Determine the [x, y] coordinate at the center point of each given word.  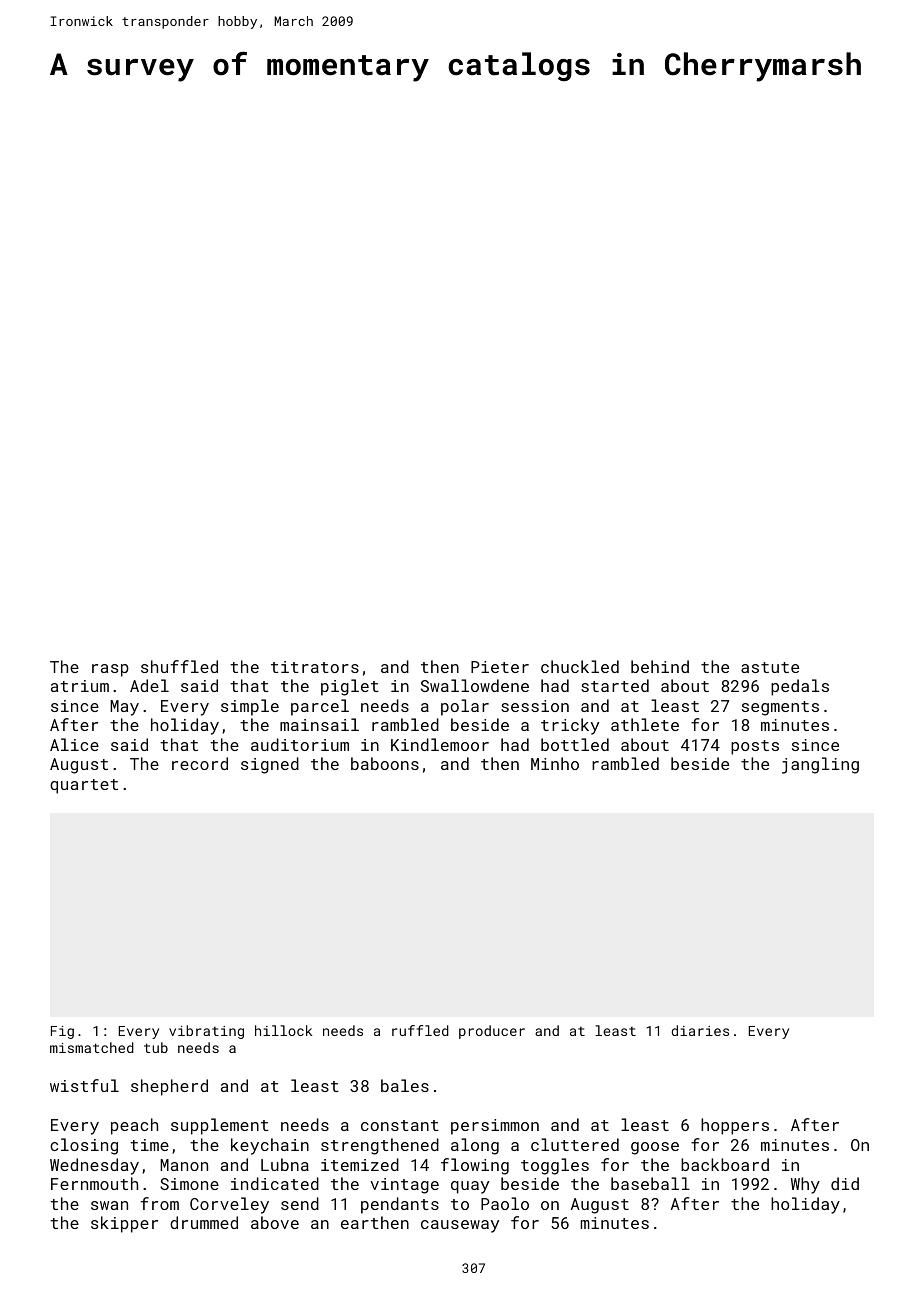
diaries [700, 1030]
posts [755, 747]
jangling [820, 765]
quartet [84, 786]
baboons [385, 763]
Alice [74, 744]
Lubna [285, 1164]
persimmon [495, 1127]
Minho [555, 763]
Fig [62, 1032]
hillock [283, 1030]
